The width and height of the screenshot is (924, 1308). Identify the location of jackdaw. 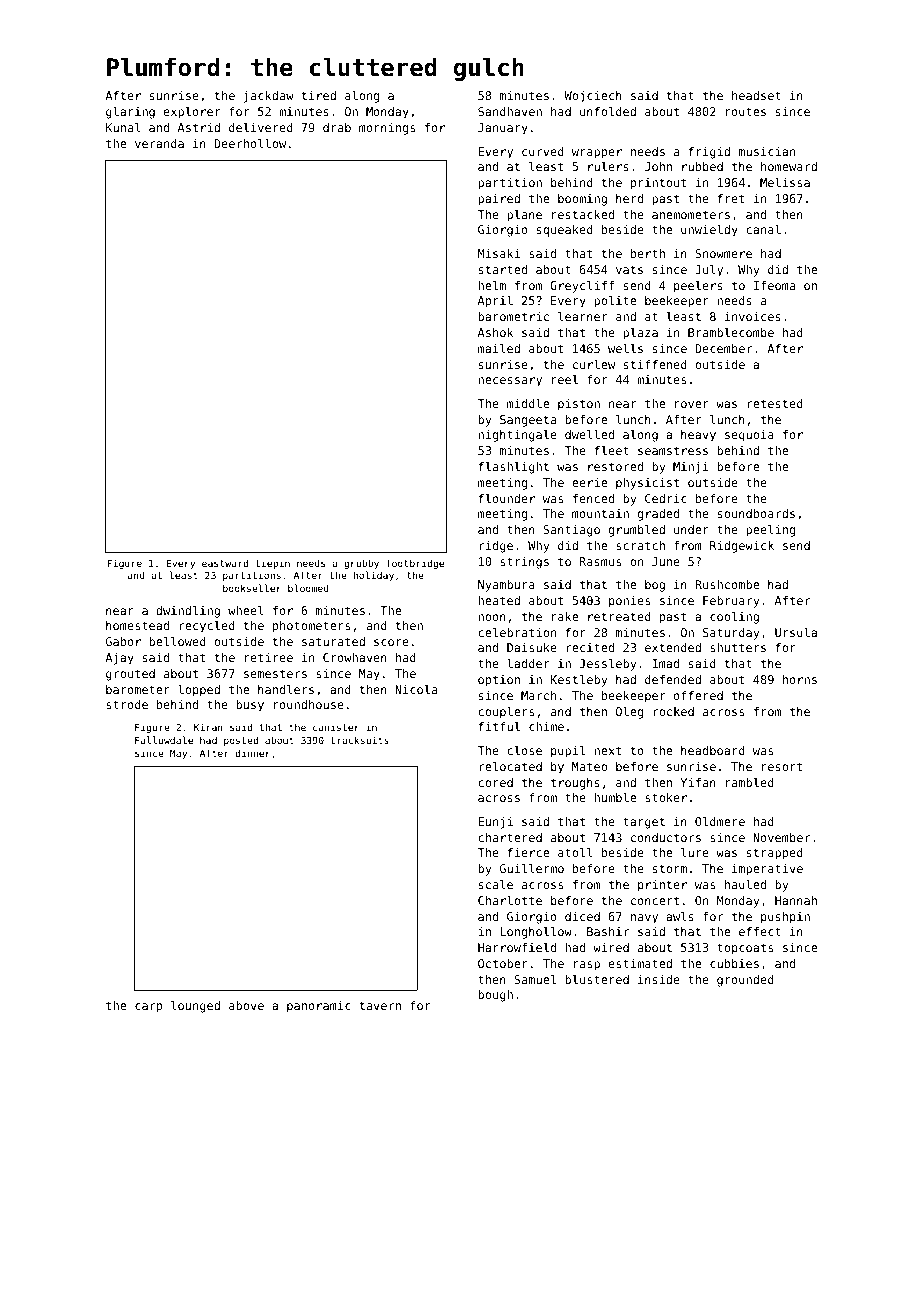
(268, 97).
